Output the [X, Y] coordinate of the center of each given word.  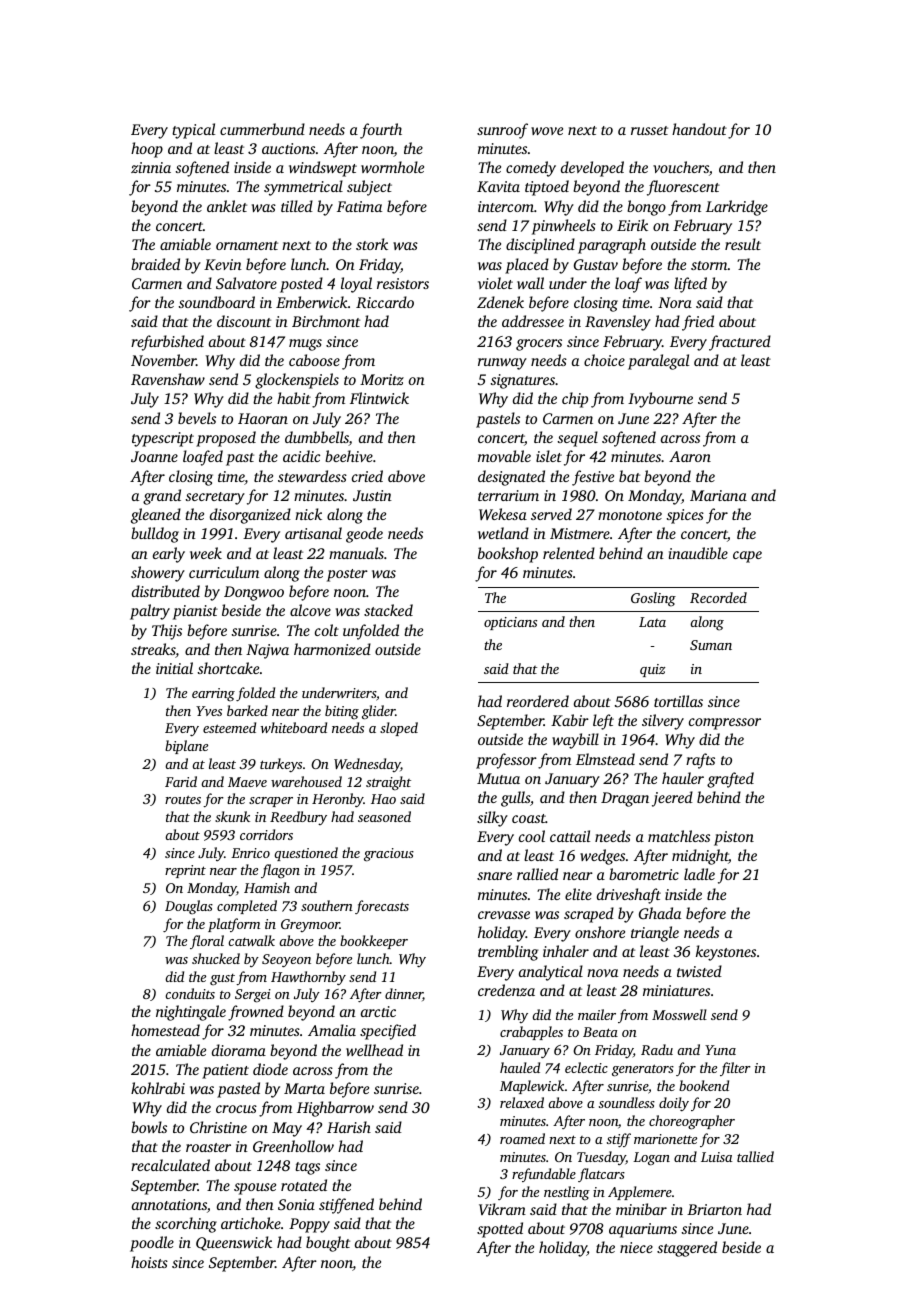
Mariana [718, 495]
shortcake [228, 668]
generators [643, 1070]
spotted [500, 1230]
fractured [740, 343]
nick [308, 514]
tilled [297, 206]
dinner [404, 994]
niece [636, 1247]
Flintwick [379, 398]
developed [592, 169]
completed [247, 907]
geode [364, 535]
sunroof [502, 131]
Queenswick [234, 1243]
